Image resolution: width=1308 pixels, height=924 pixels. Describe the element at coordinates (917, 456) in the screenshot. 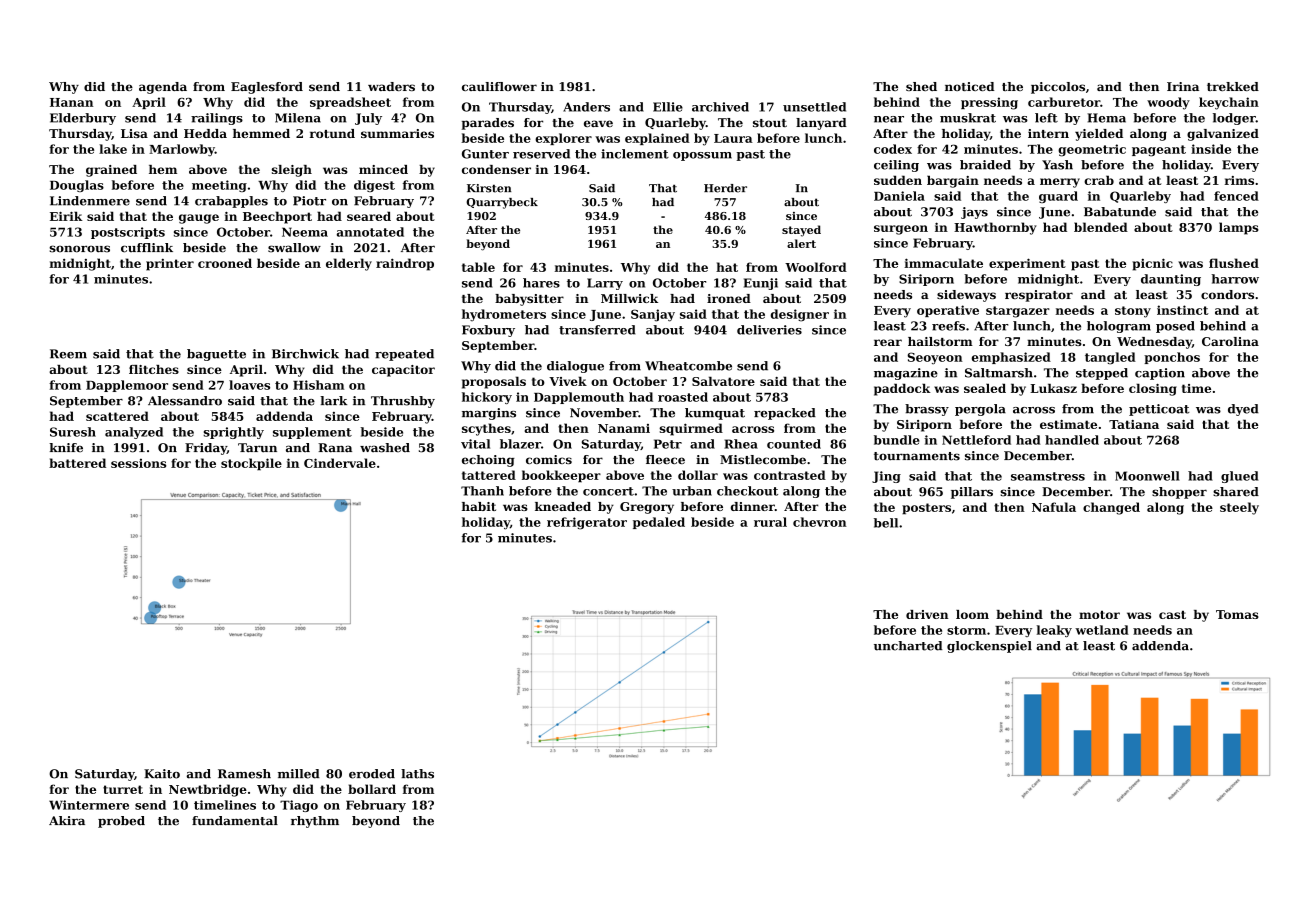

I see `tournaments` at that location.
